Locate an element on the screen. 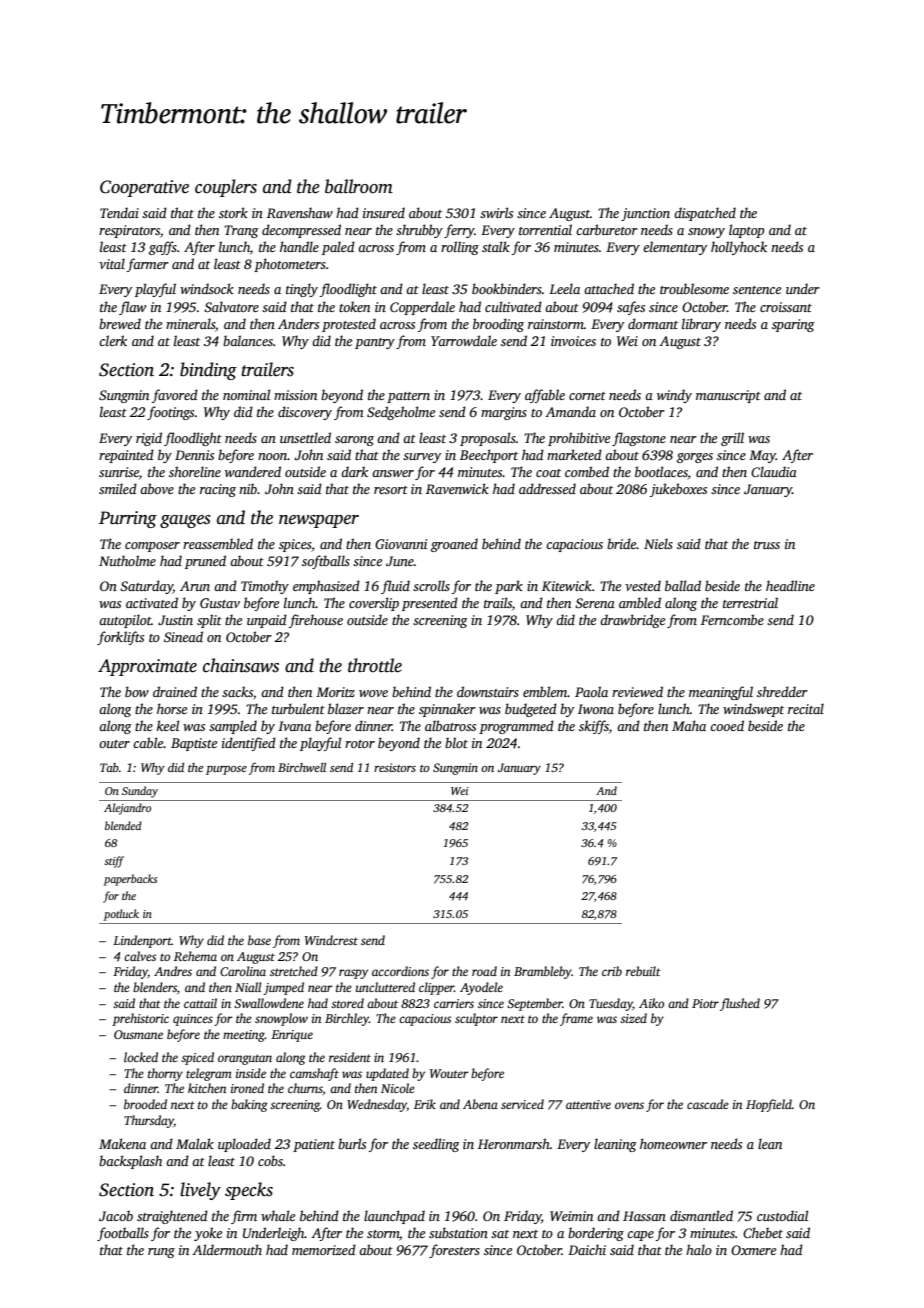  laptop is located at coordinates (746, 231).
